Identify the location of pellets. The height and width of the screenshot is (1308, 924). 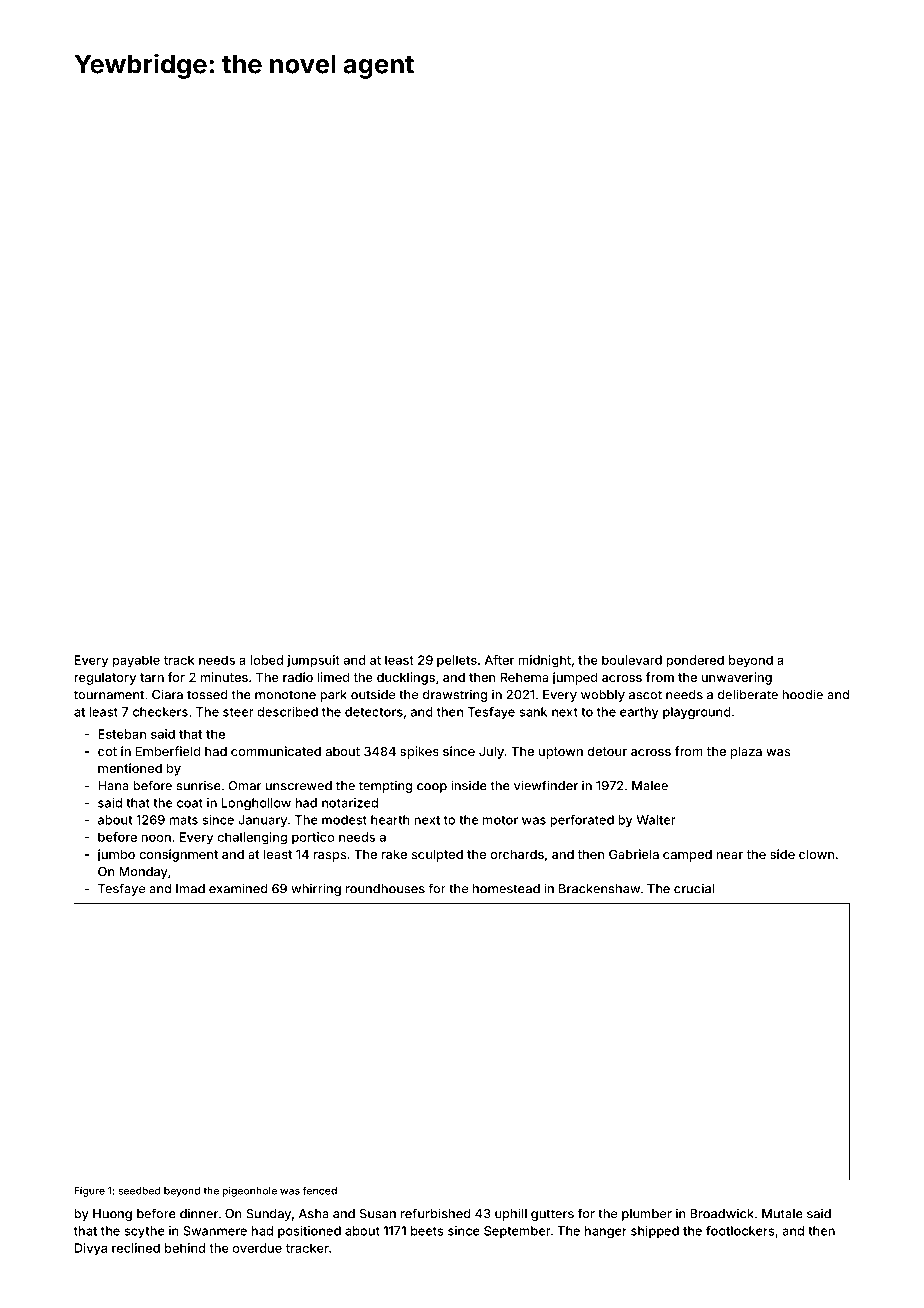
(457, 661).
